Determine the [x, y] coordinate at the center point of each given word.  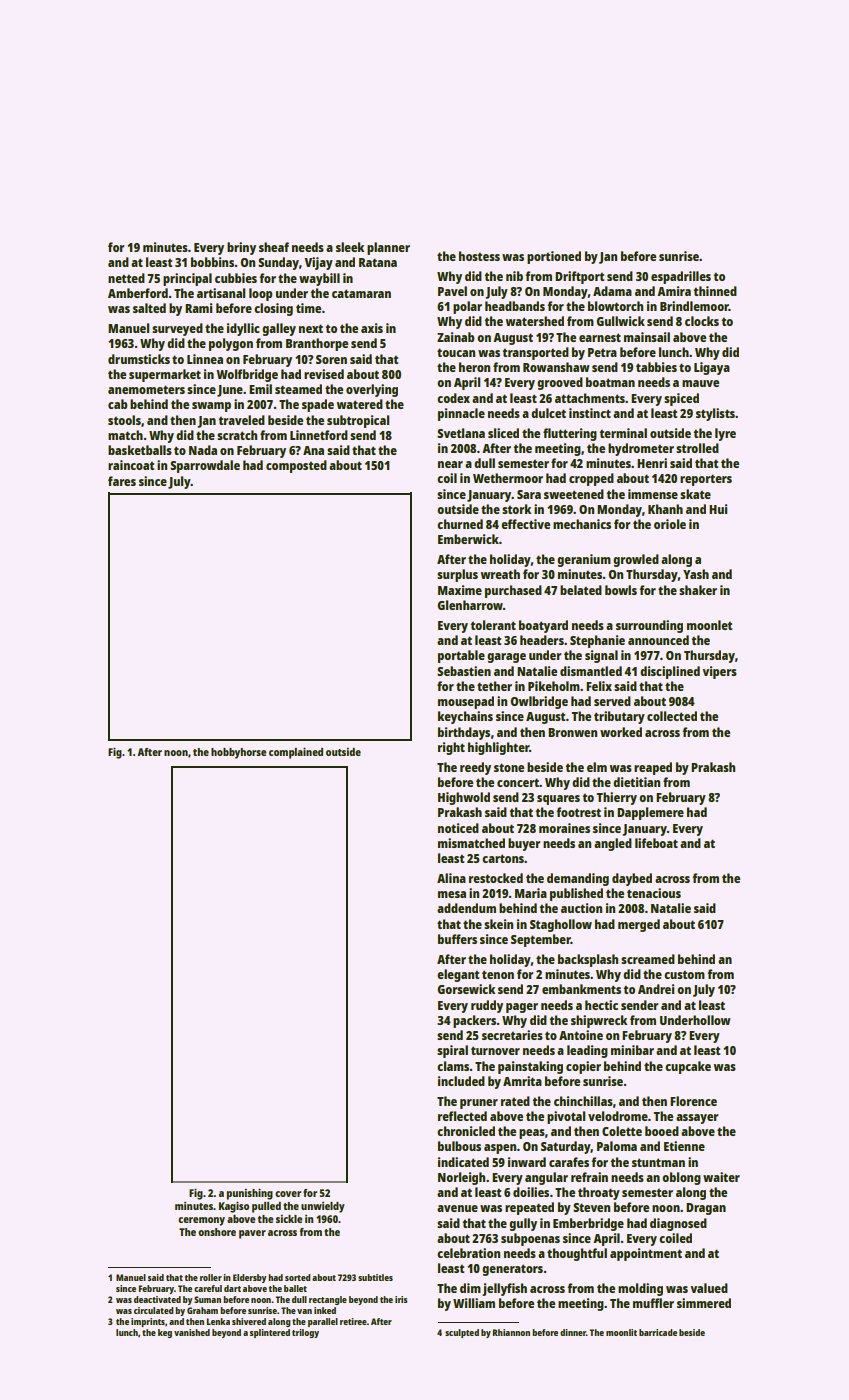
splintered [270, 1333]
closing [273, 309]
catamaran [361, 293]
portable [461, 656]
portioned [554, 257]
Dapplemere [650, 813]
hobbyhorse [238, 753]
